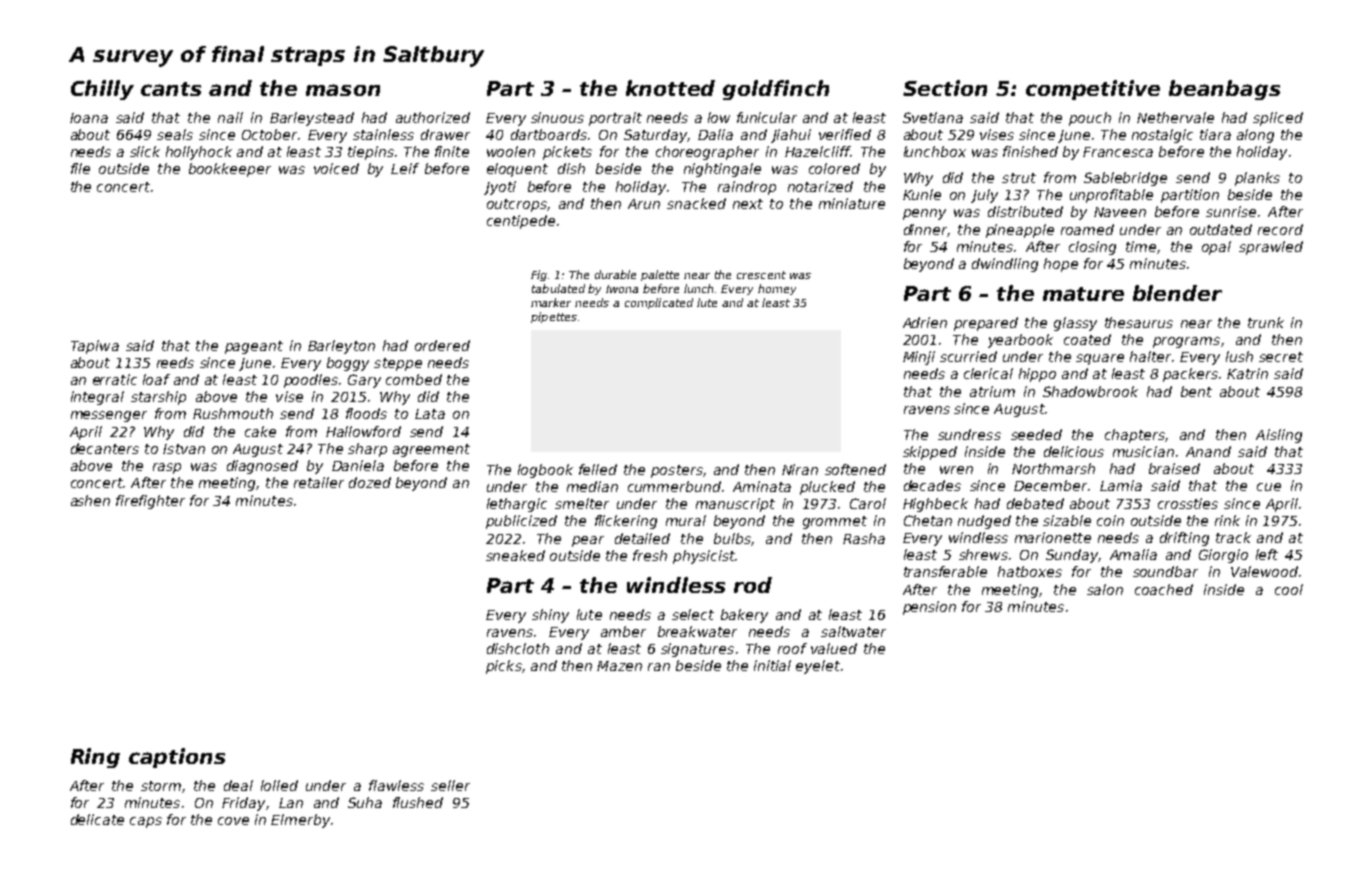 The width and height of the image is (1372, 887). Describe the element at coordinates (1224, 90) in the image. I see `beanbags` at that location.
